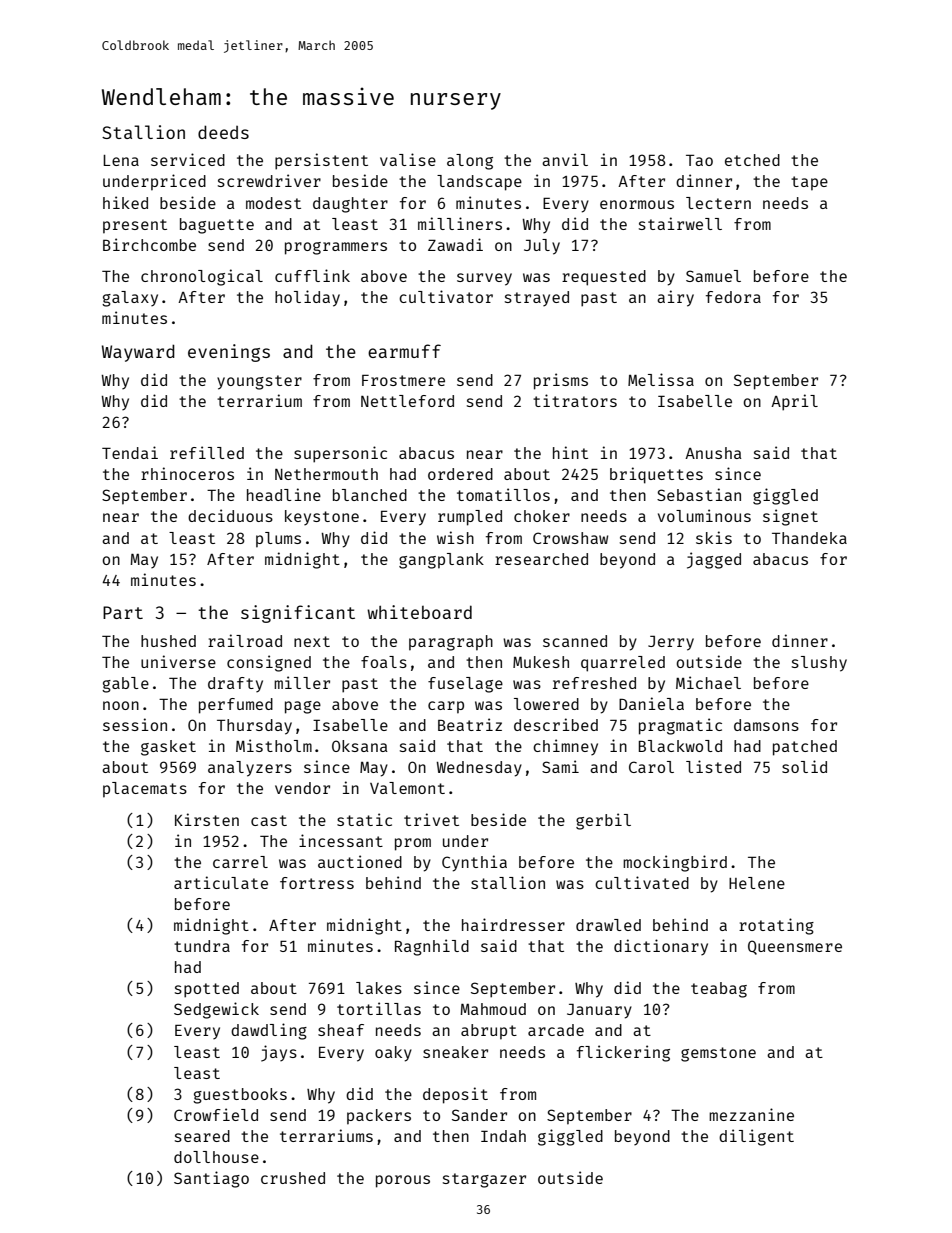 Image resolution: width=952 pixels, height=1233 pixels. Describe the element at coordinates (752, 160) in the screenshot. I see `etched` at that location.
